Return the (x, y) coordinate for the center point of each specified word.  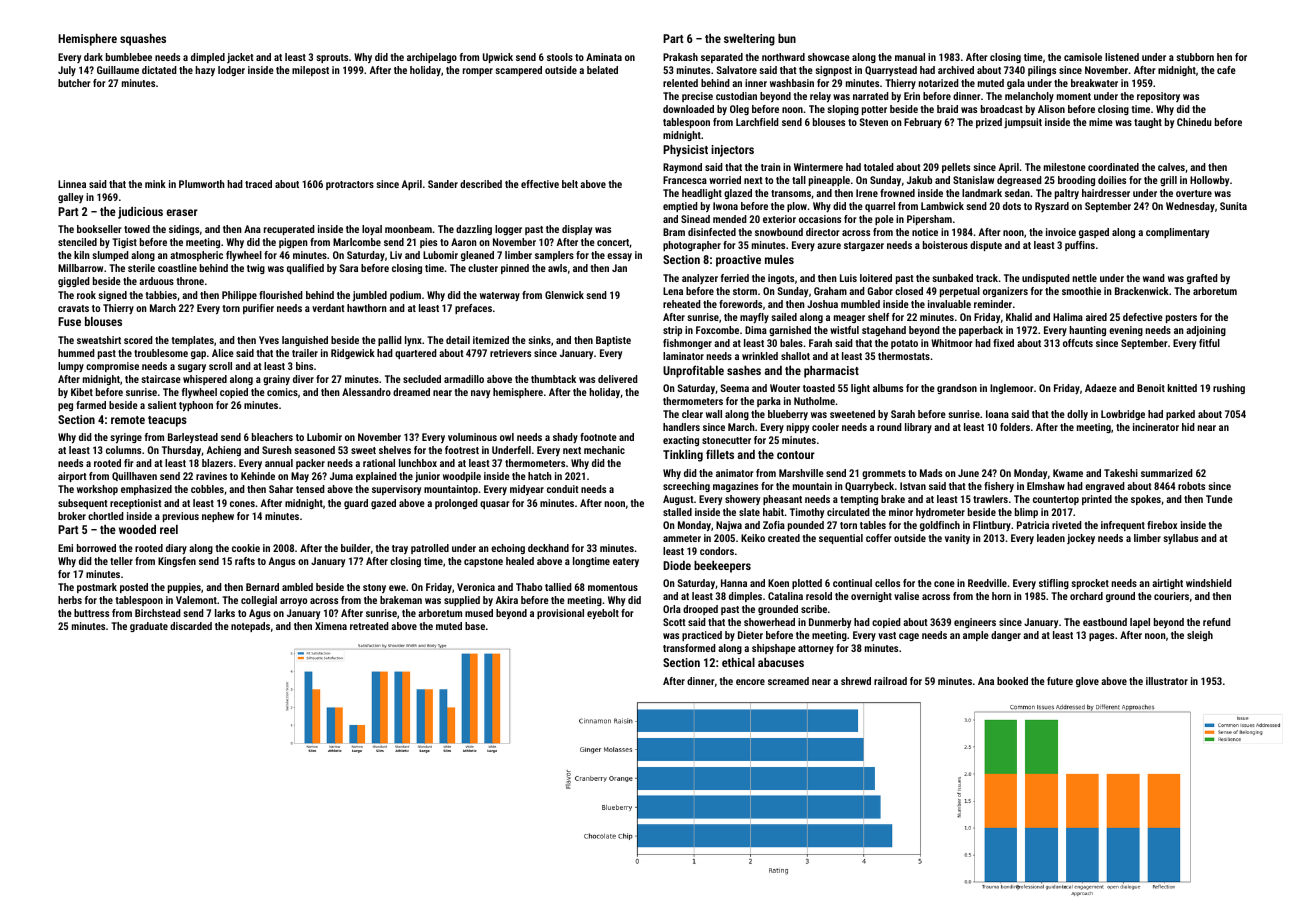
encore (750, 682)
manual (910, 57)
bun (787, 38)
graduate (149, 627)
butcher (74, 83)
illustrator (1167, 681)
